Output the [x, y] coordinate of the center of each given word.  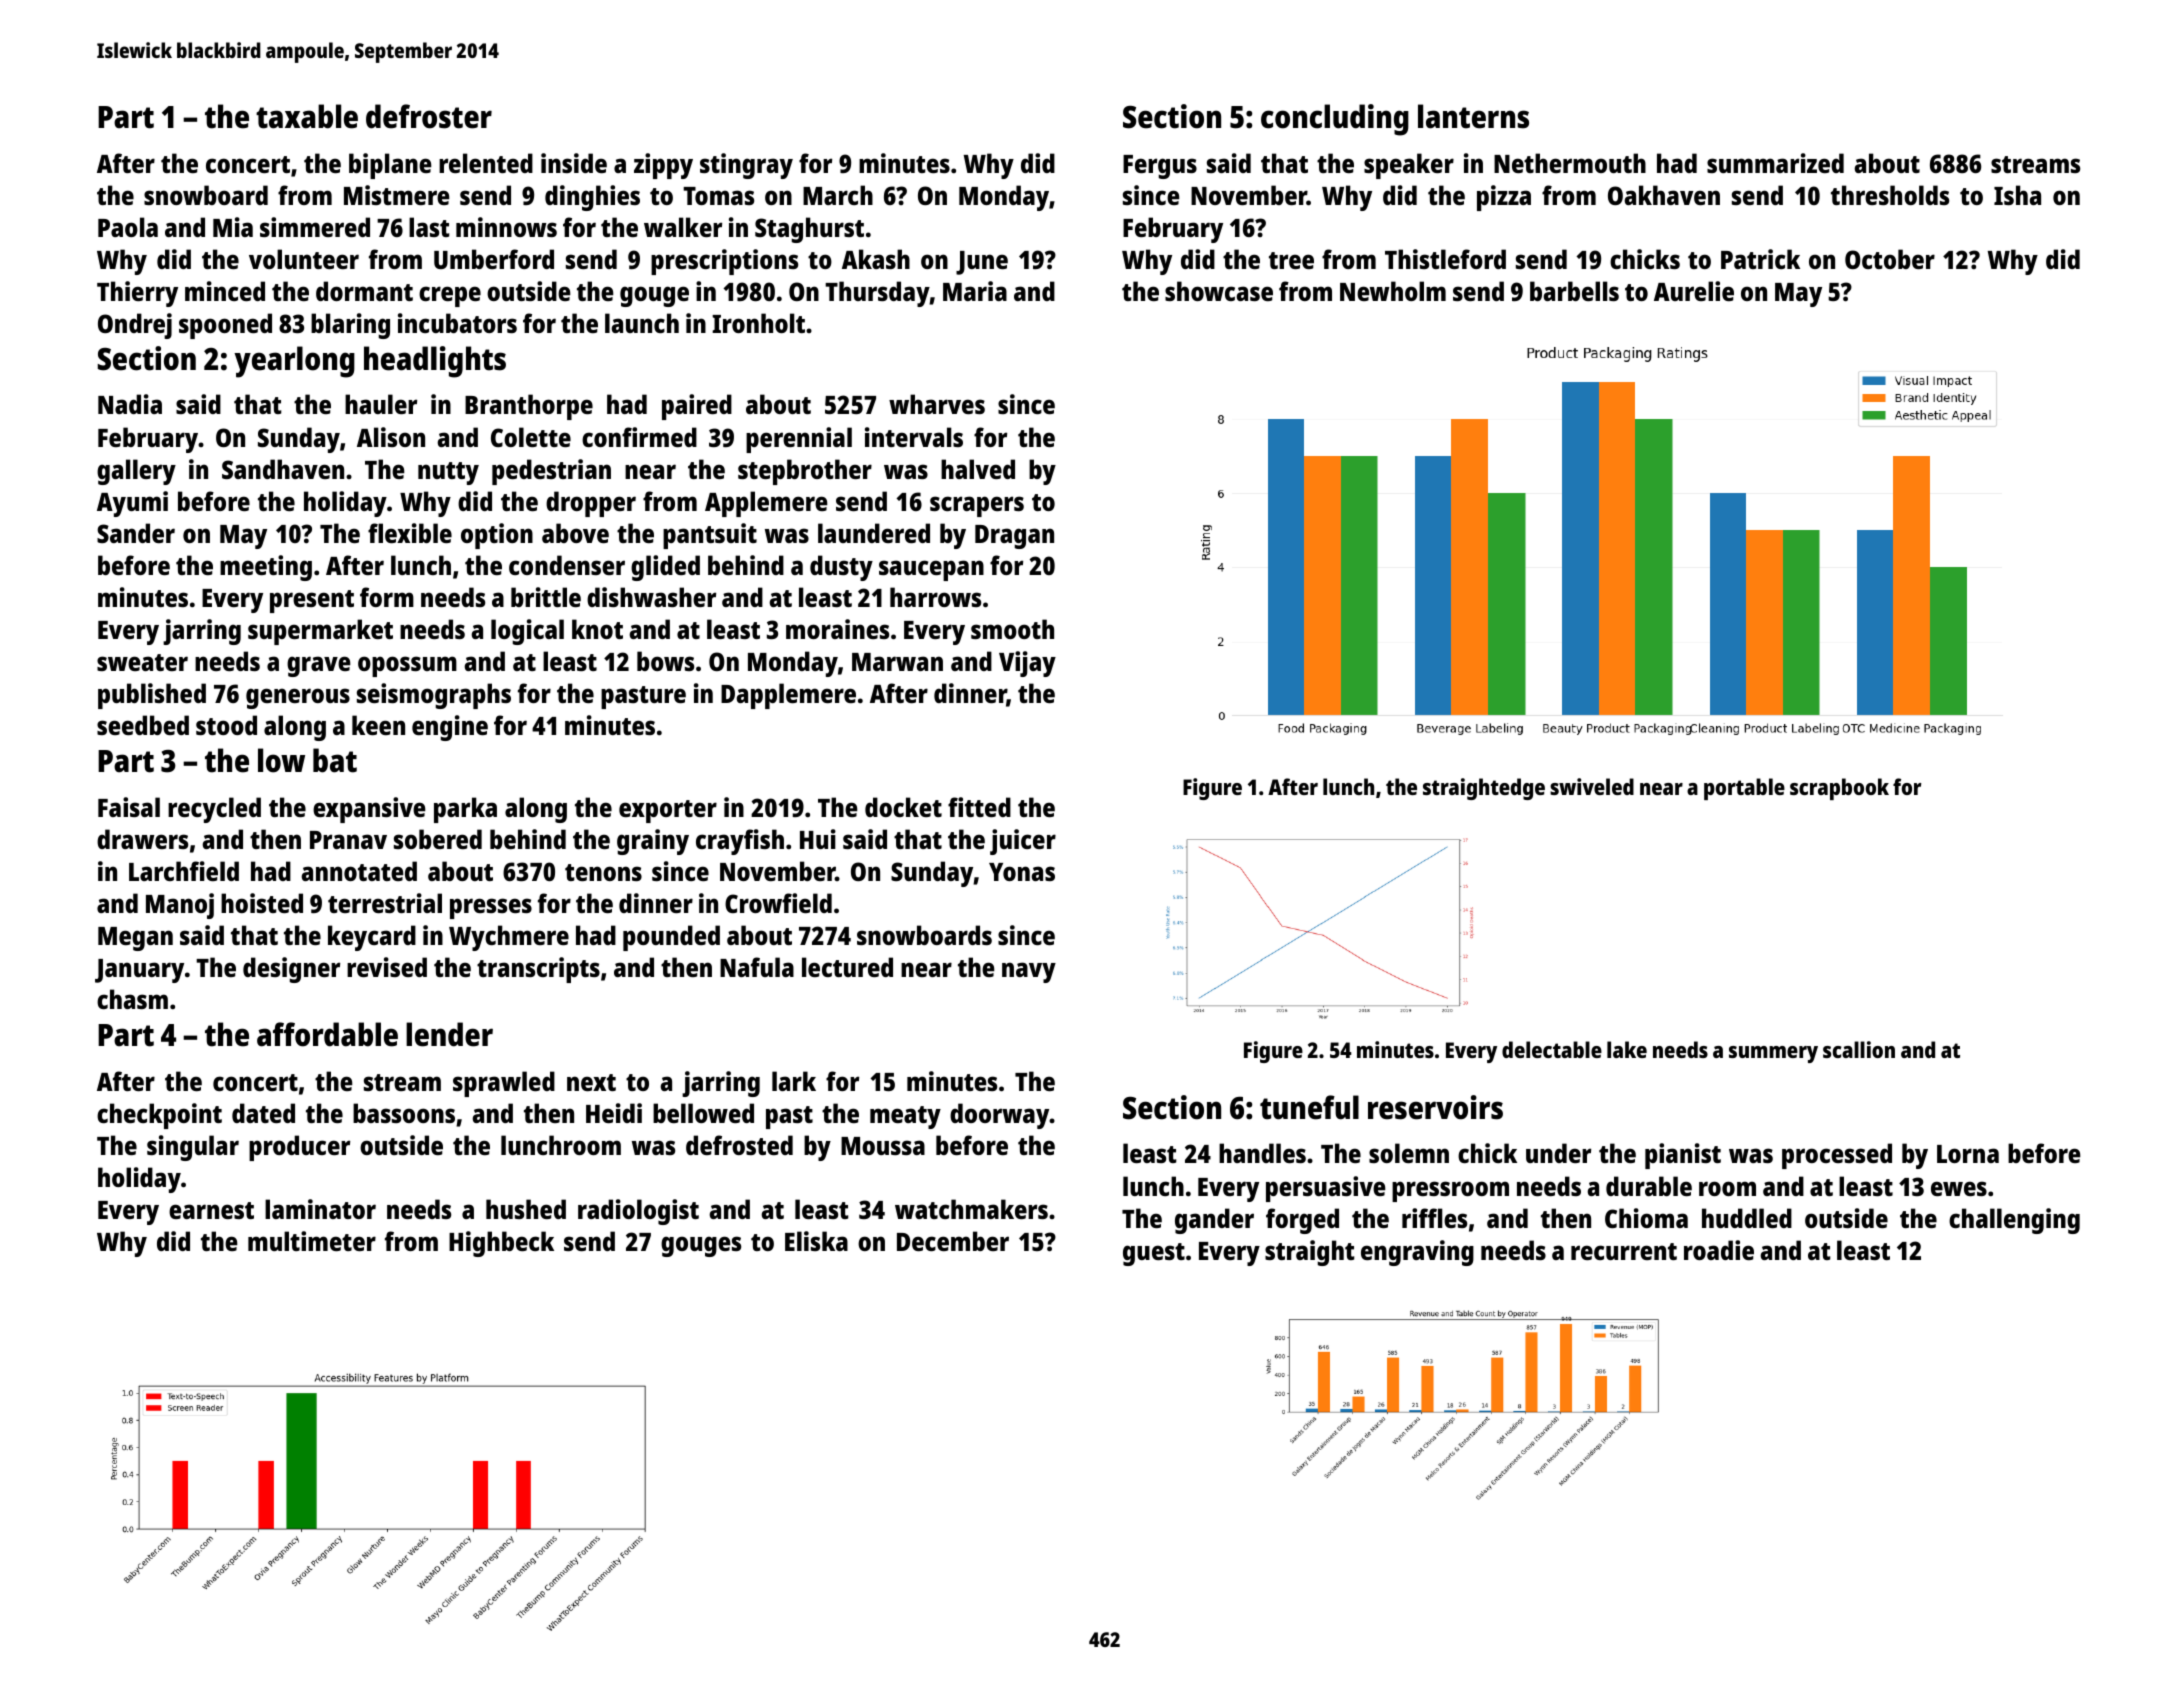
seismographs [434, 696]
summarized [1775, 163]
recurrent [1624, 1251]
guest [1154, 1254]
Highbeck [501, 1244]
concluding [1335, 120]
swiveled [1592, 786]
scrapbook [1839, 789]
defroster [429, 116]
